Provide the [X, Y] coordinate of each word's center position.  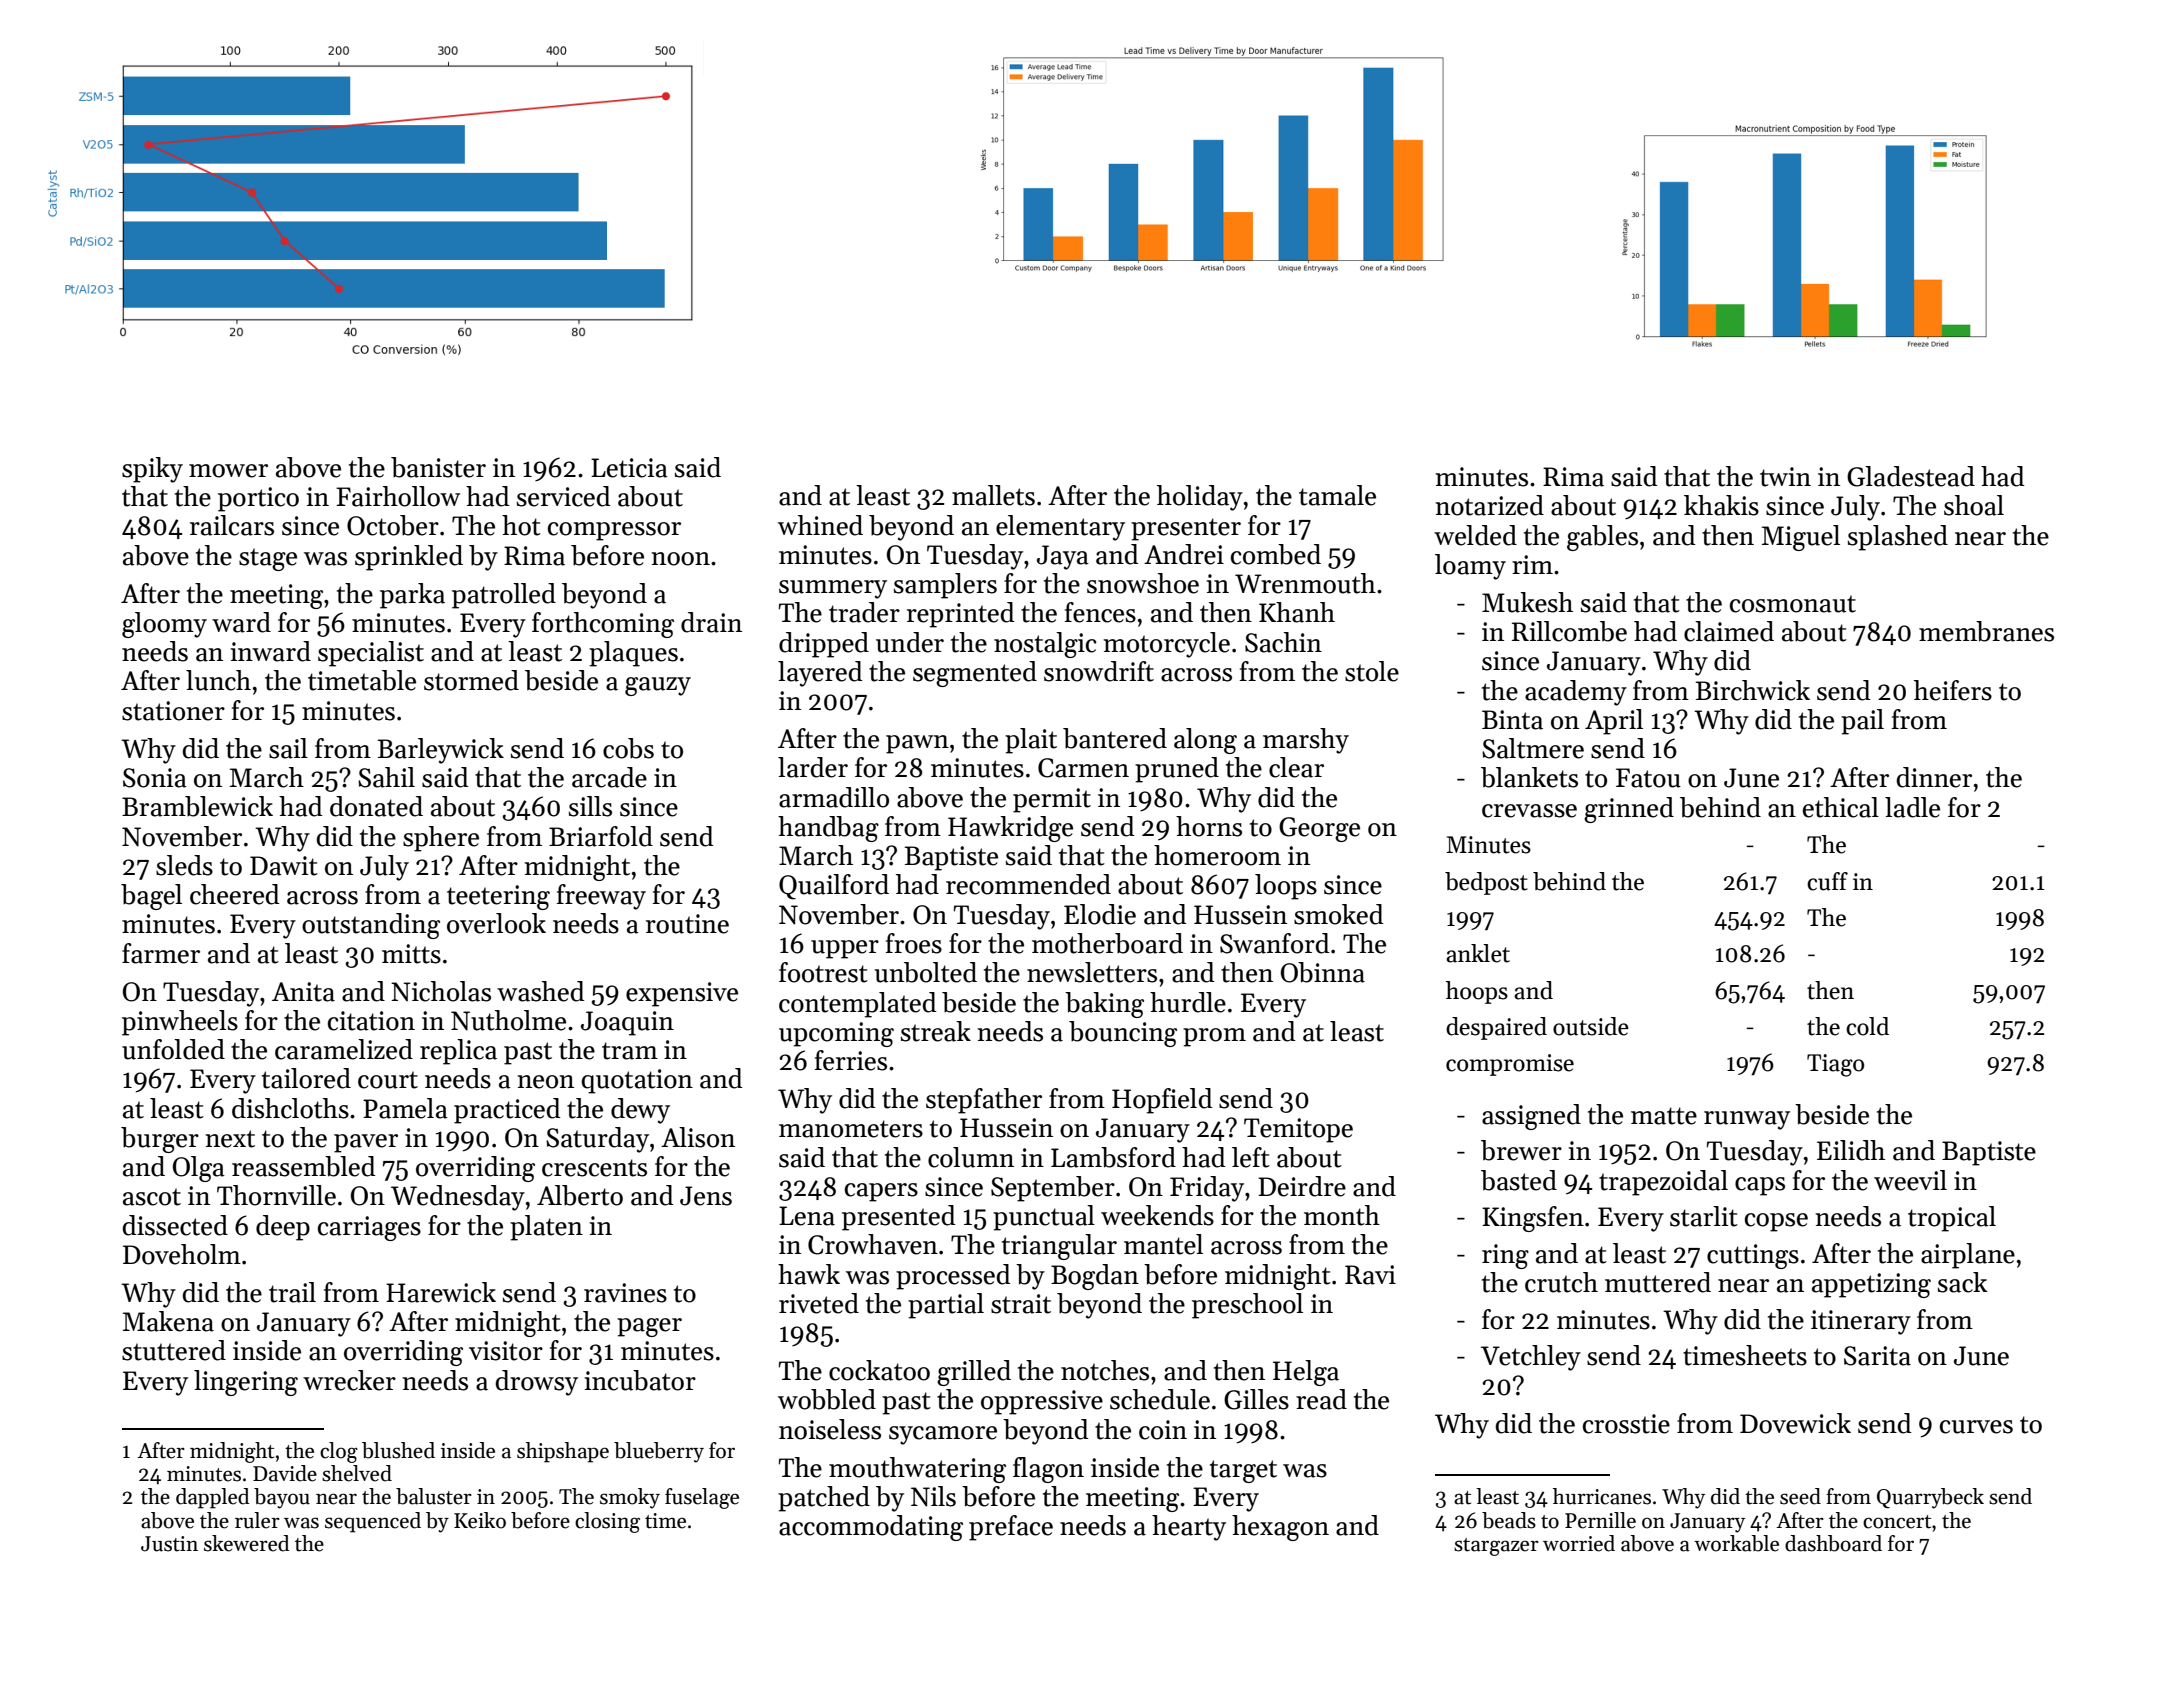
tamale [1337, 495]
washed [540, 991]
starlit [1704, 1216]
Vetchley [1531, 1358]
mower [228, 471]
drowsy [537, 1383]
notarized [1489, 505]
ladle [1912, 807]
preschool [1247, 1306]
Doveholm [182, 1254]
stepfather [984, 1101]
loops [1286, 887]
